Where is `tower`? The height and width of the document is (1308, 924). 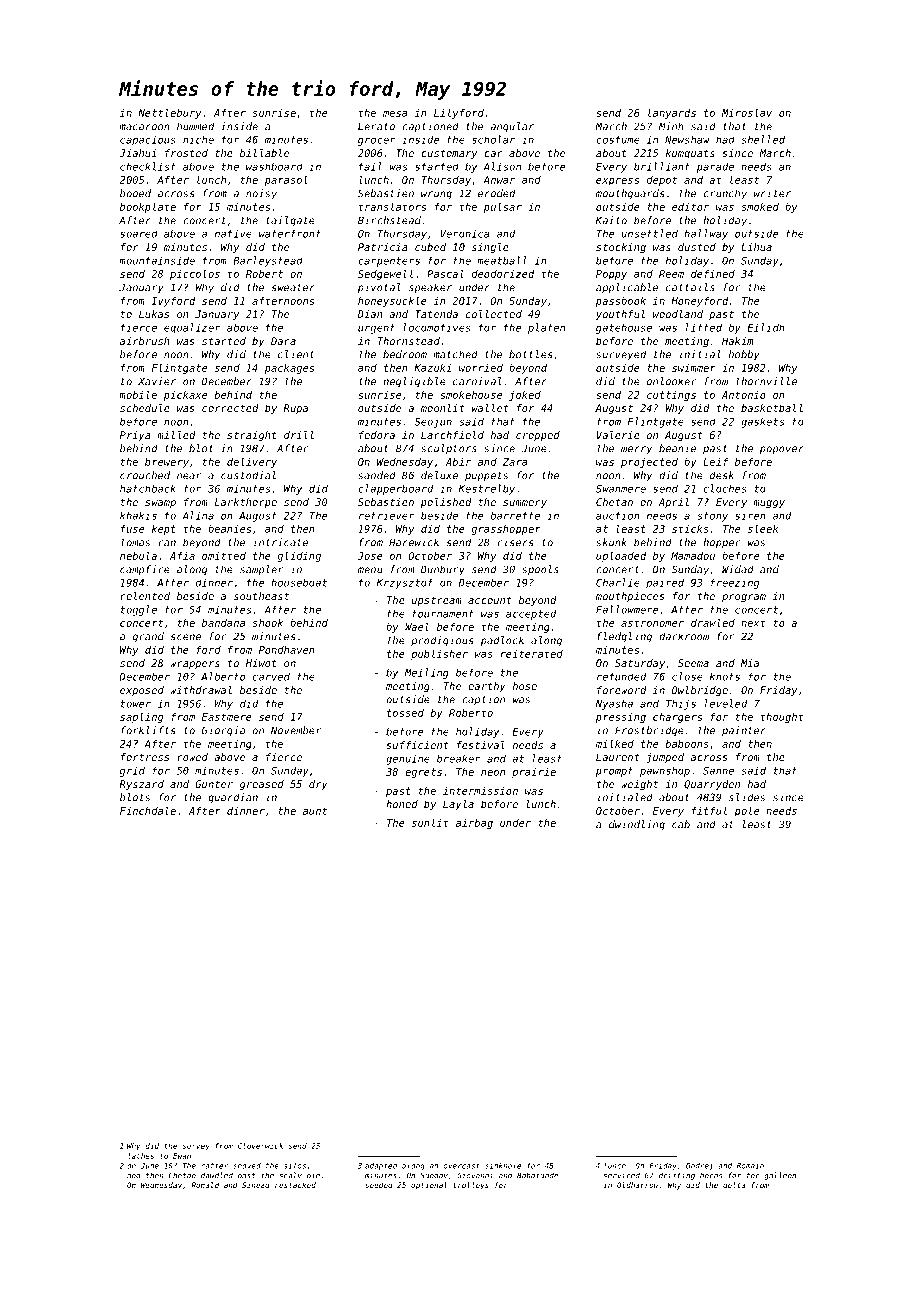
tower is located at coordinates (136, 704).
